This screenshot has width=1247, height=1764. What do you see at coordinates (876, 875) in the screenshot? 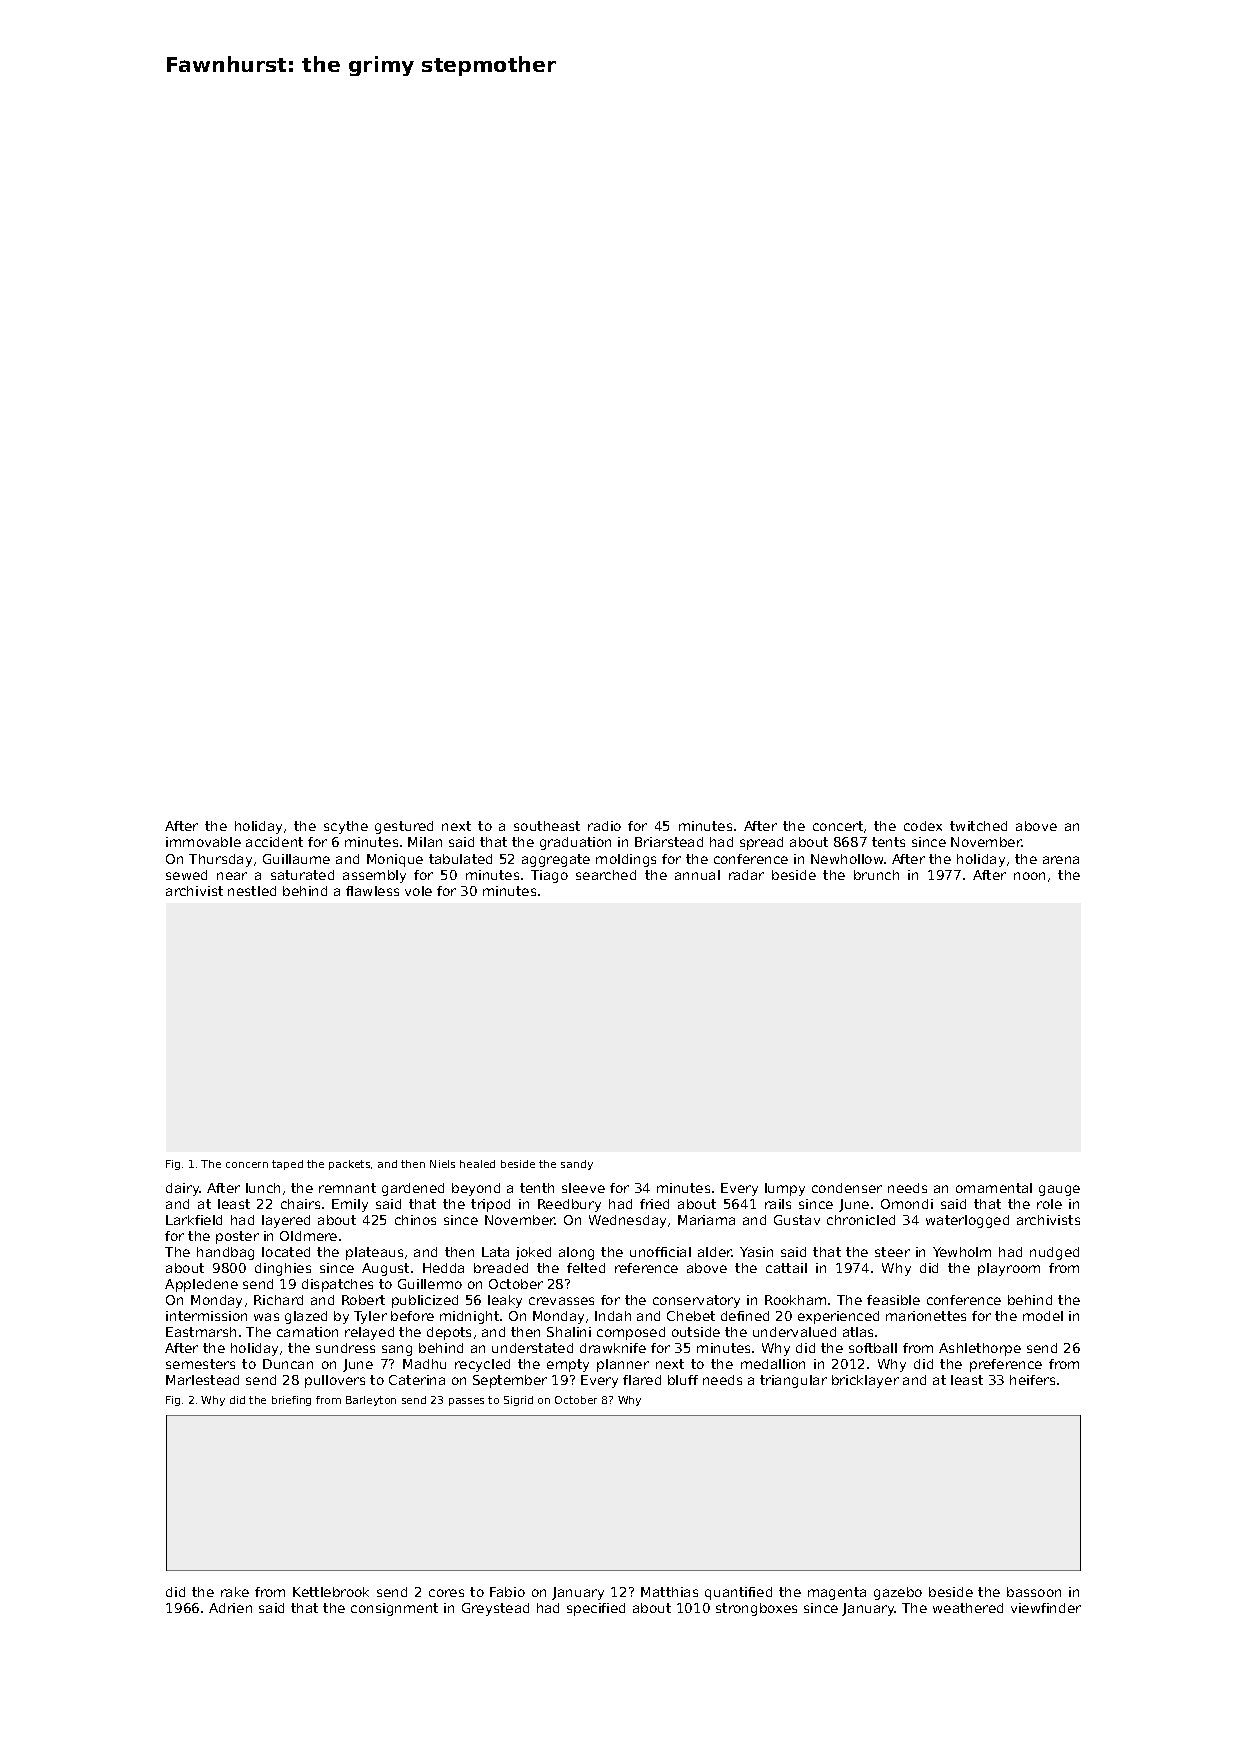
I see `brunch` at bounding box center [876, 875].
